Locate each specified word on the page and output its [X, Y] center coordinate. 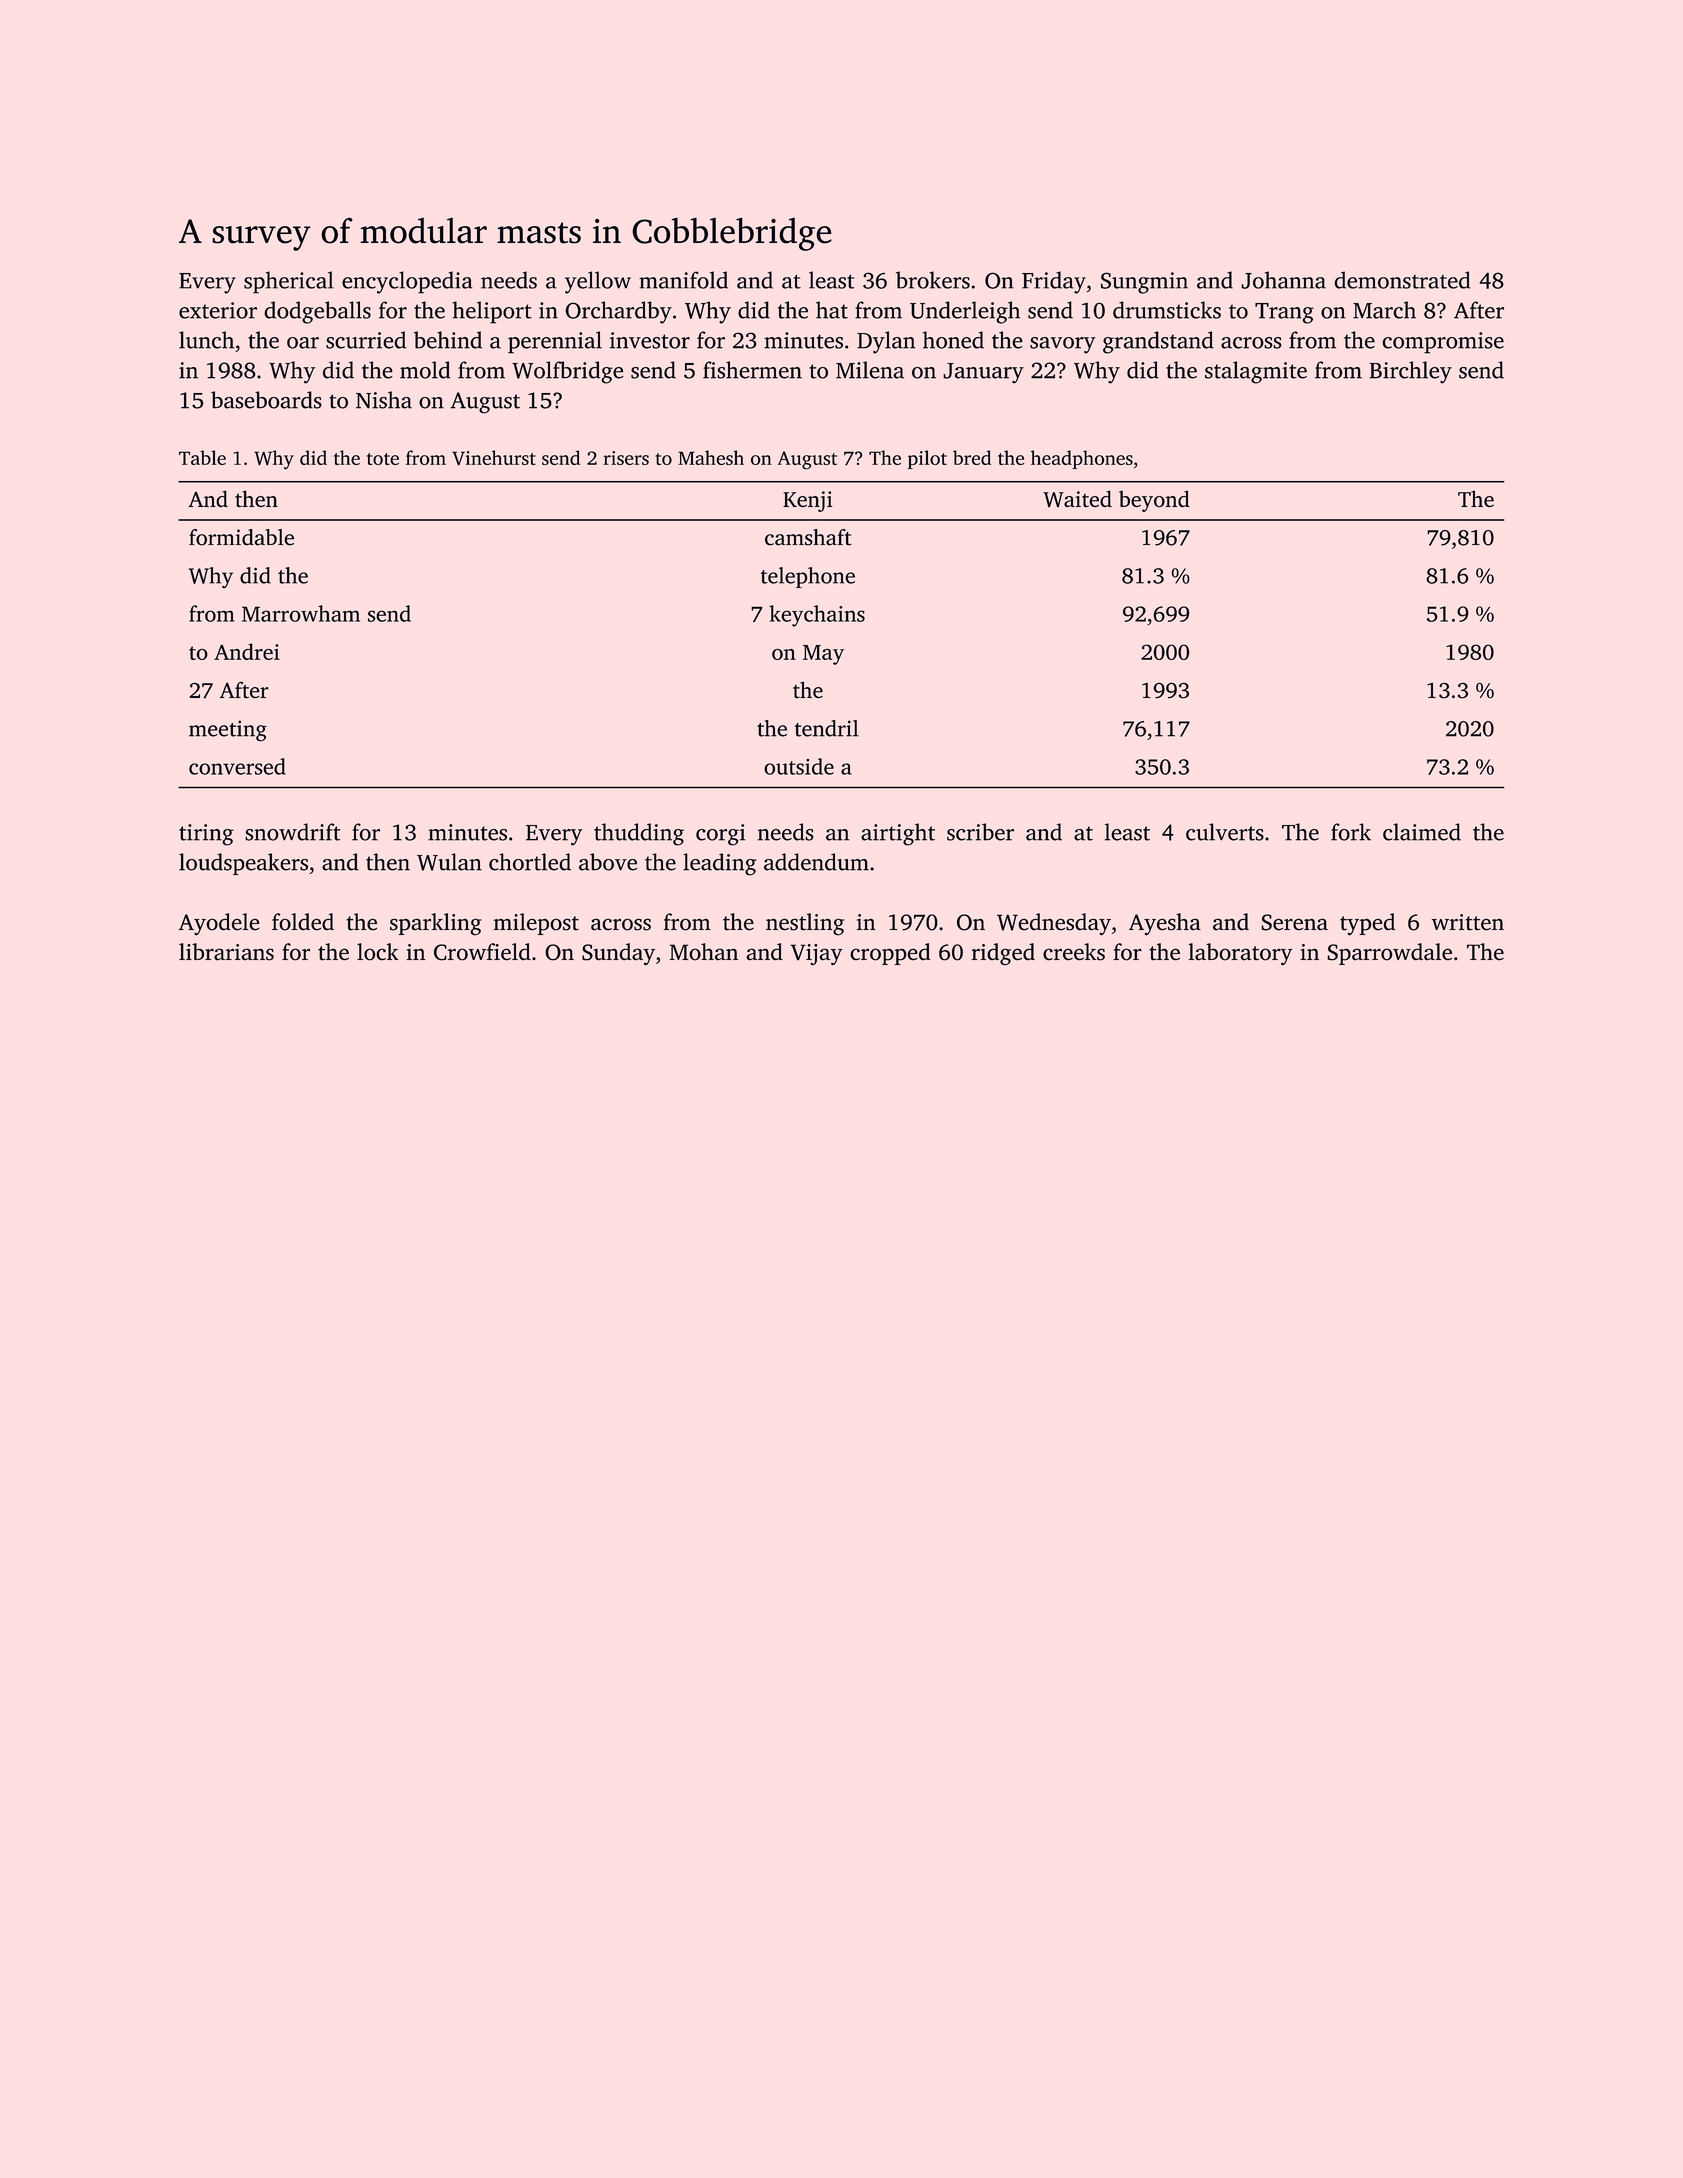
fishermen [752, 370]
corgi [720, 835]
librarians [226, 952]
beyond [1154, 501]
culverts [1225, 832]
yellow [598, 282]
